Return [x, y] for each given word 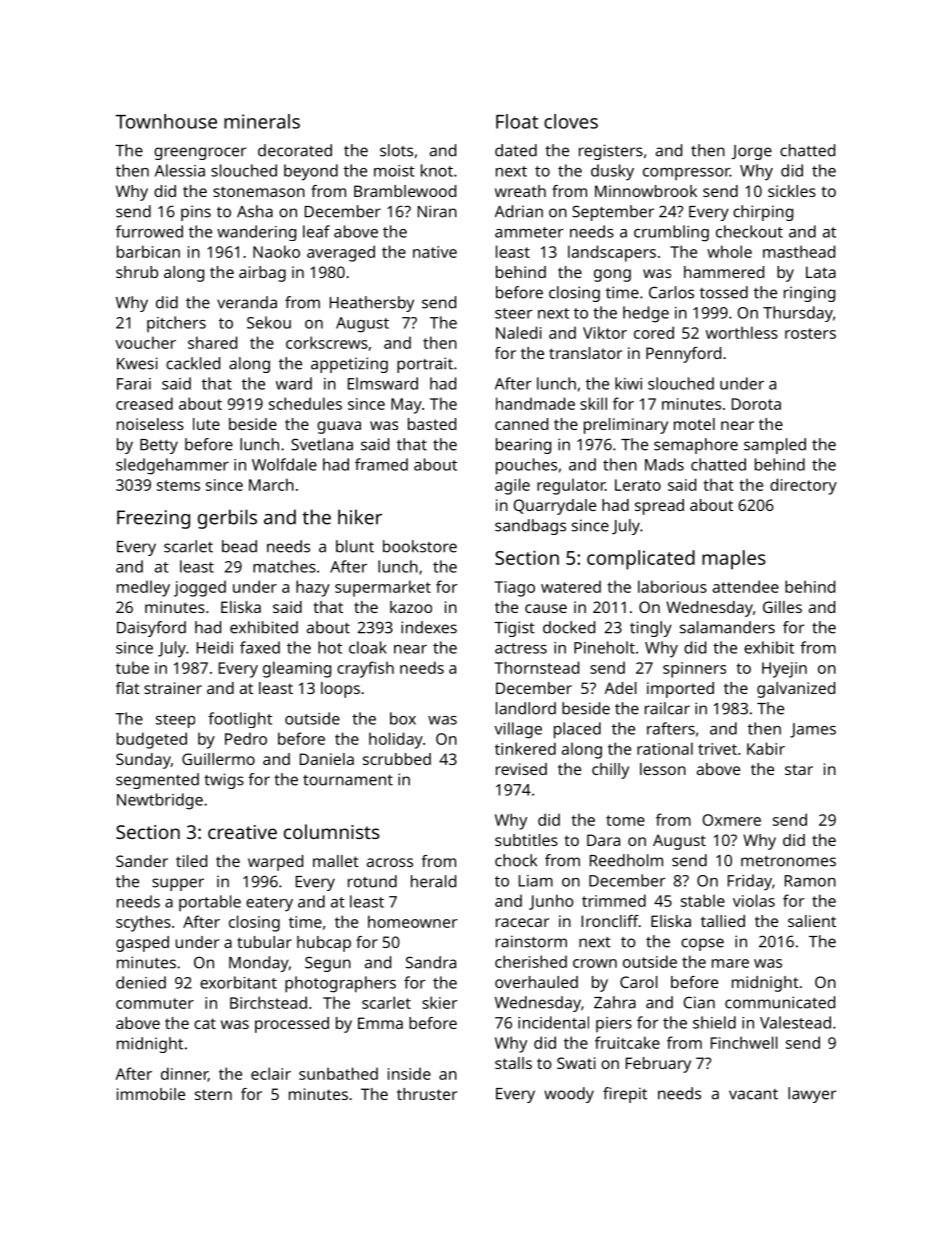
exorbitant [238, 982]
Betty [159, 446]
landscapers [612, 253]
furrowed [149, 231]
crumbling [671, 233]
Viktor [605, 332]
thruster [427, 1094]
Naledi [519, 332]
